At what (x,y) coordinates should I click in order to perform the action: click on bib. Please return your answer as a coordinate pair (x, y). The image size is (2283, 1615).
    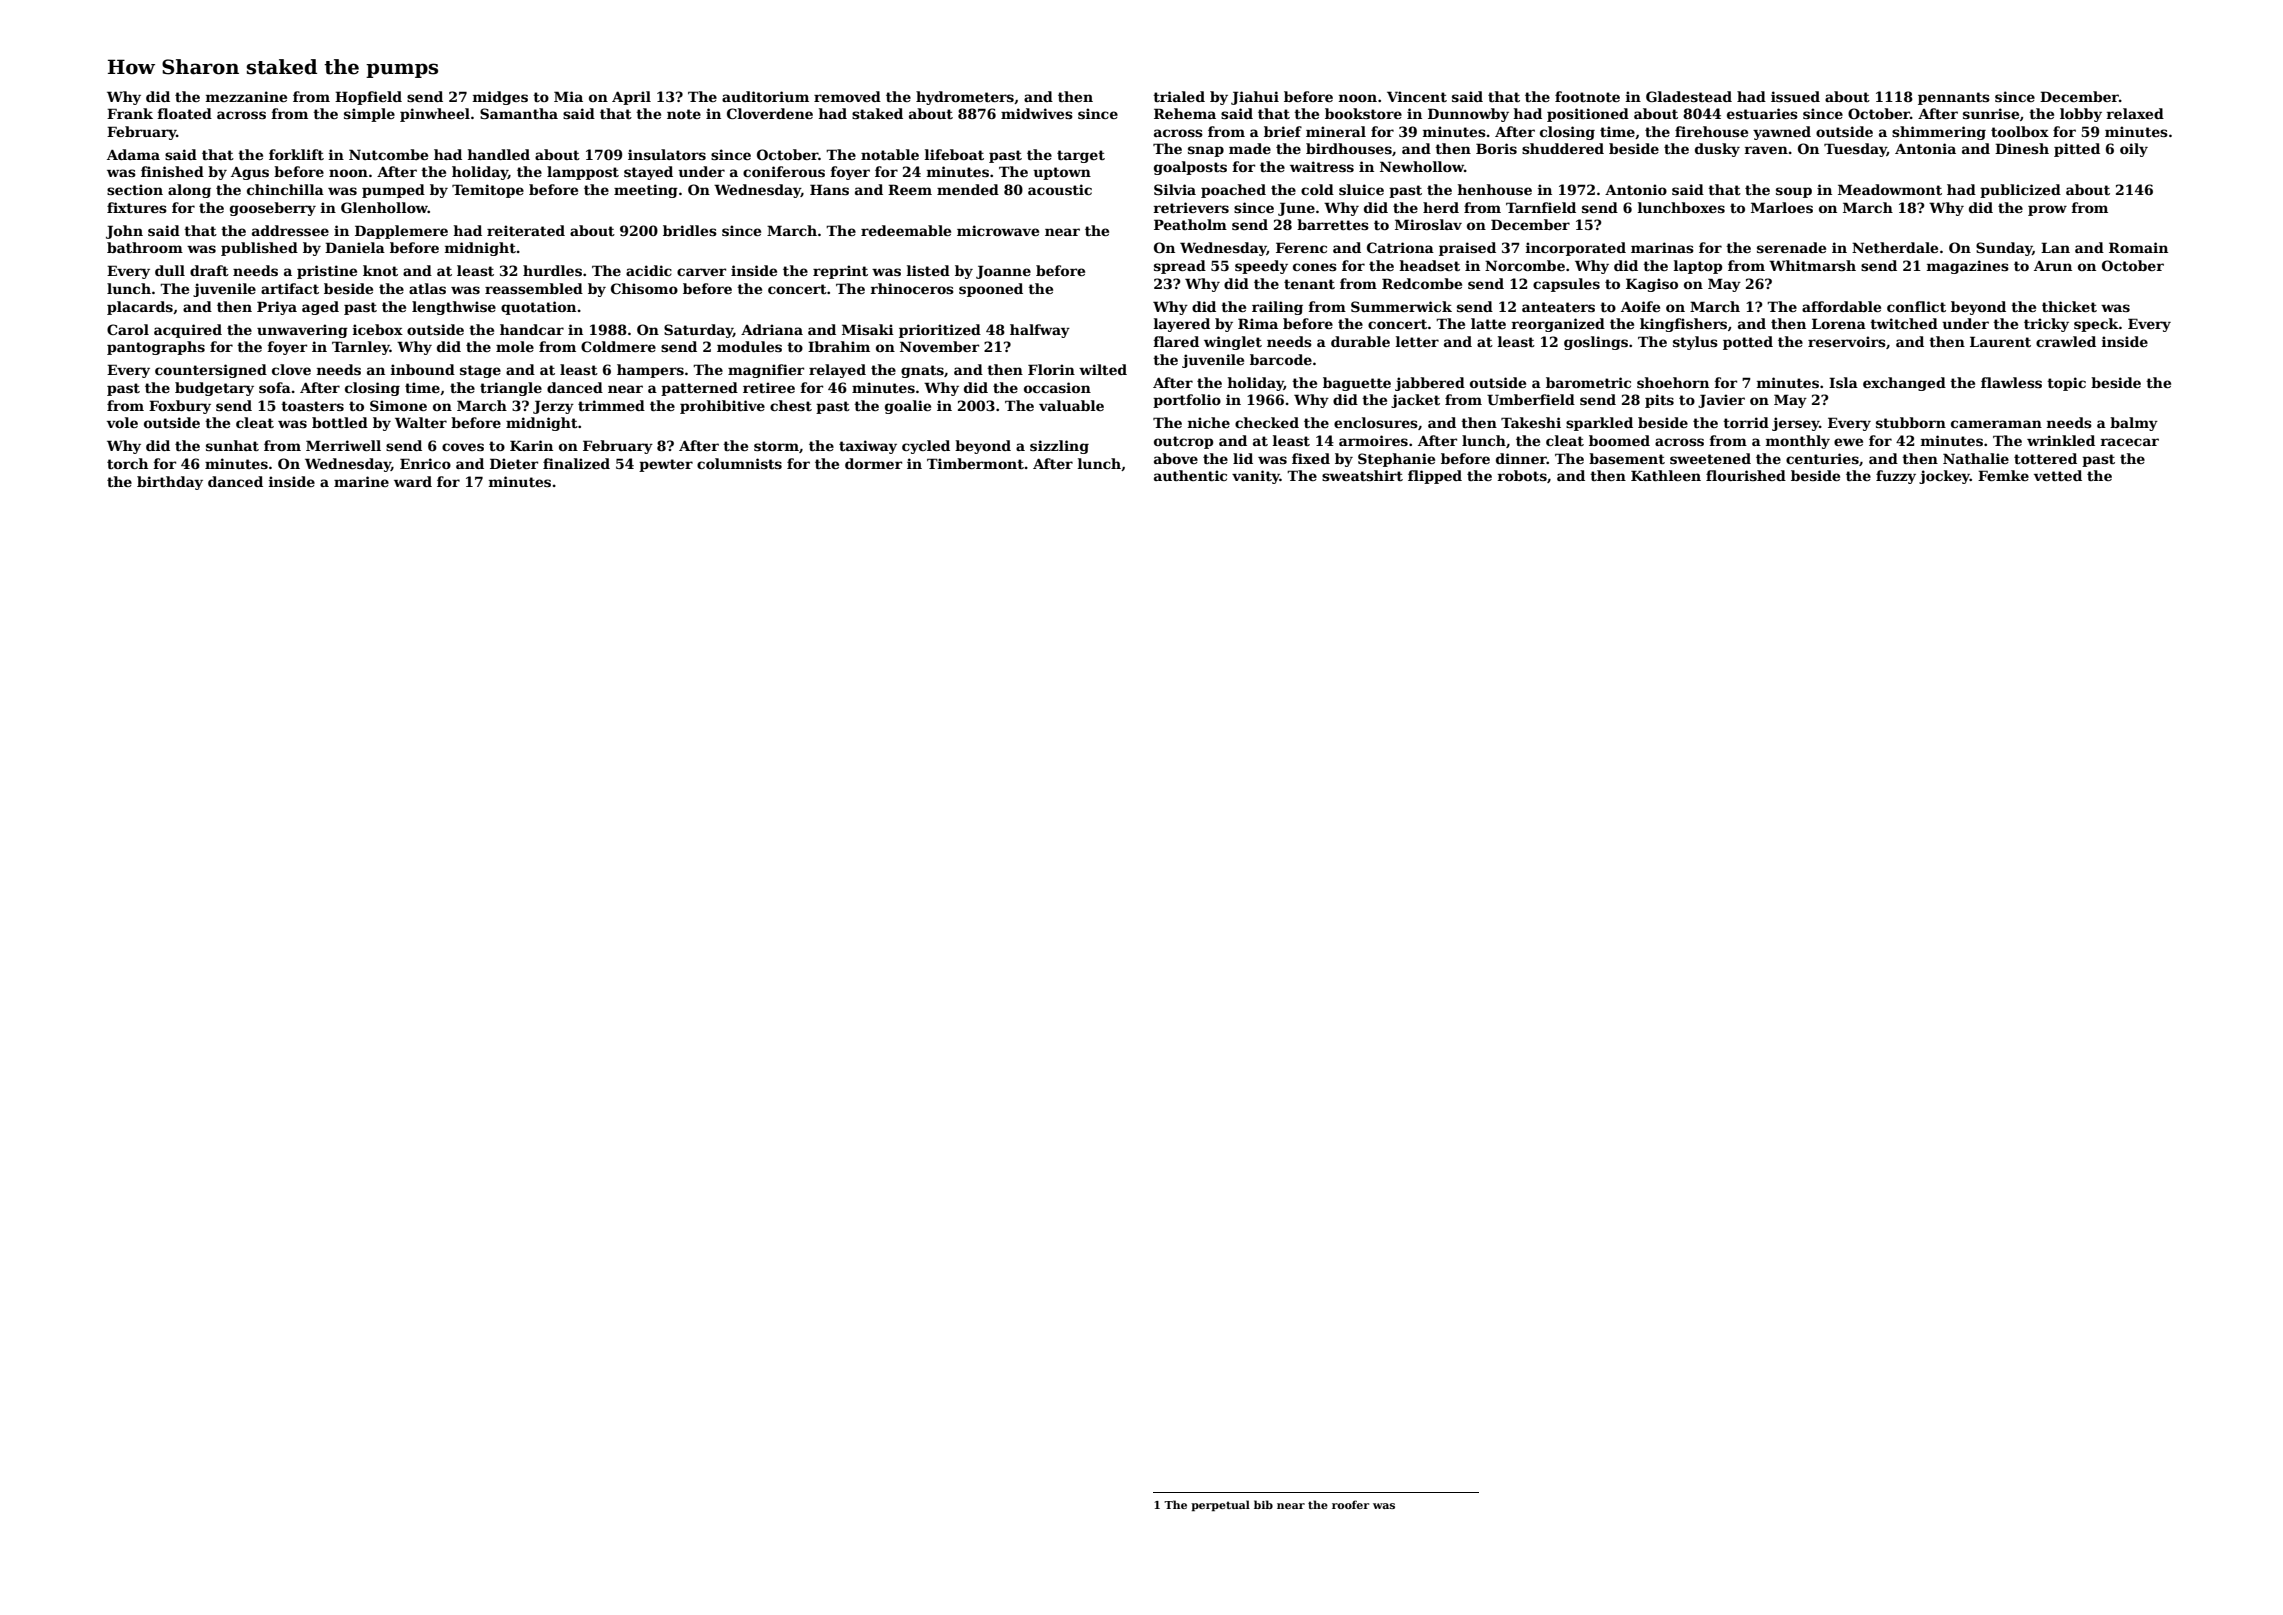
    Looking at the image, I should click on (1263, 1504).
